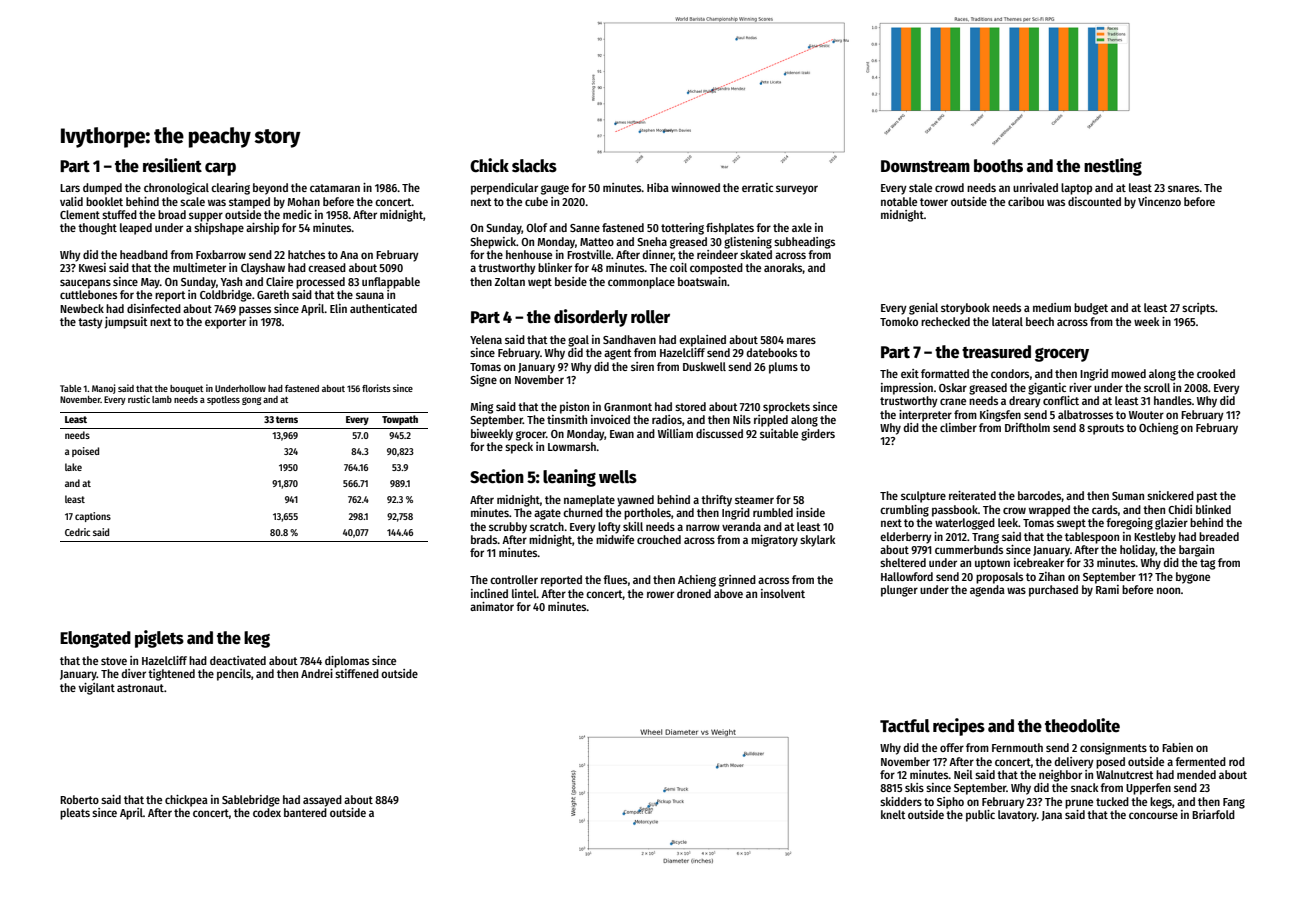  I want to click on brads, so click(484, 539).
